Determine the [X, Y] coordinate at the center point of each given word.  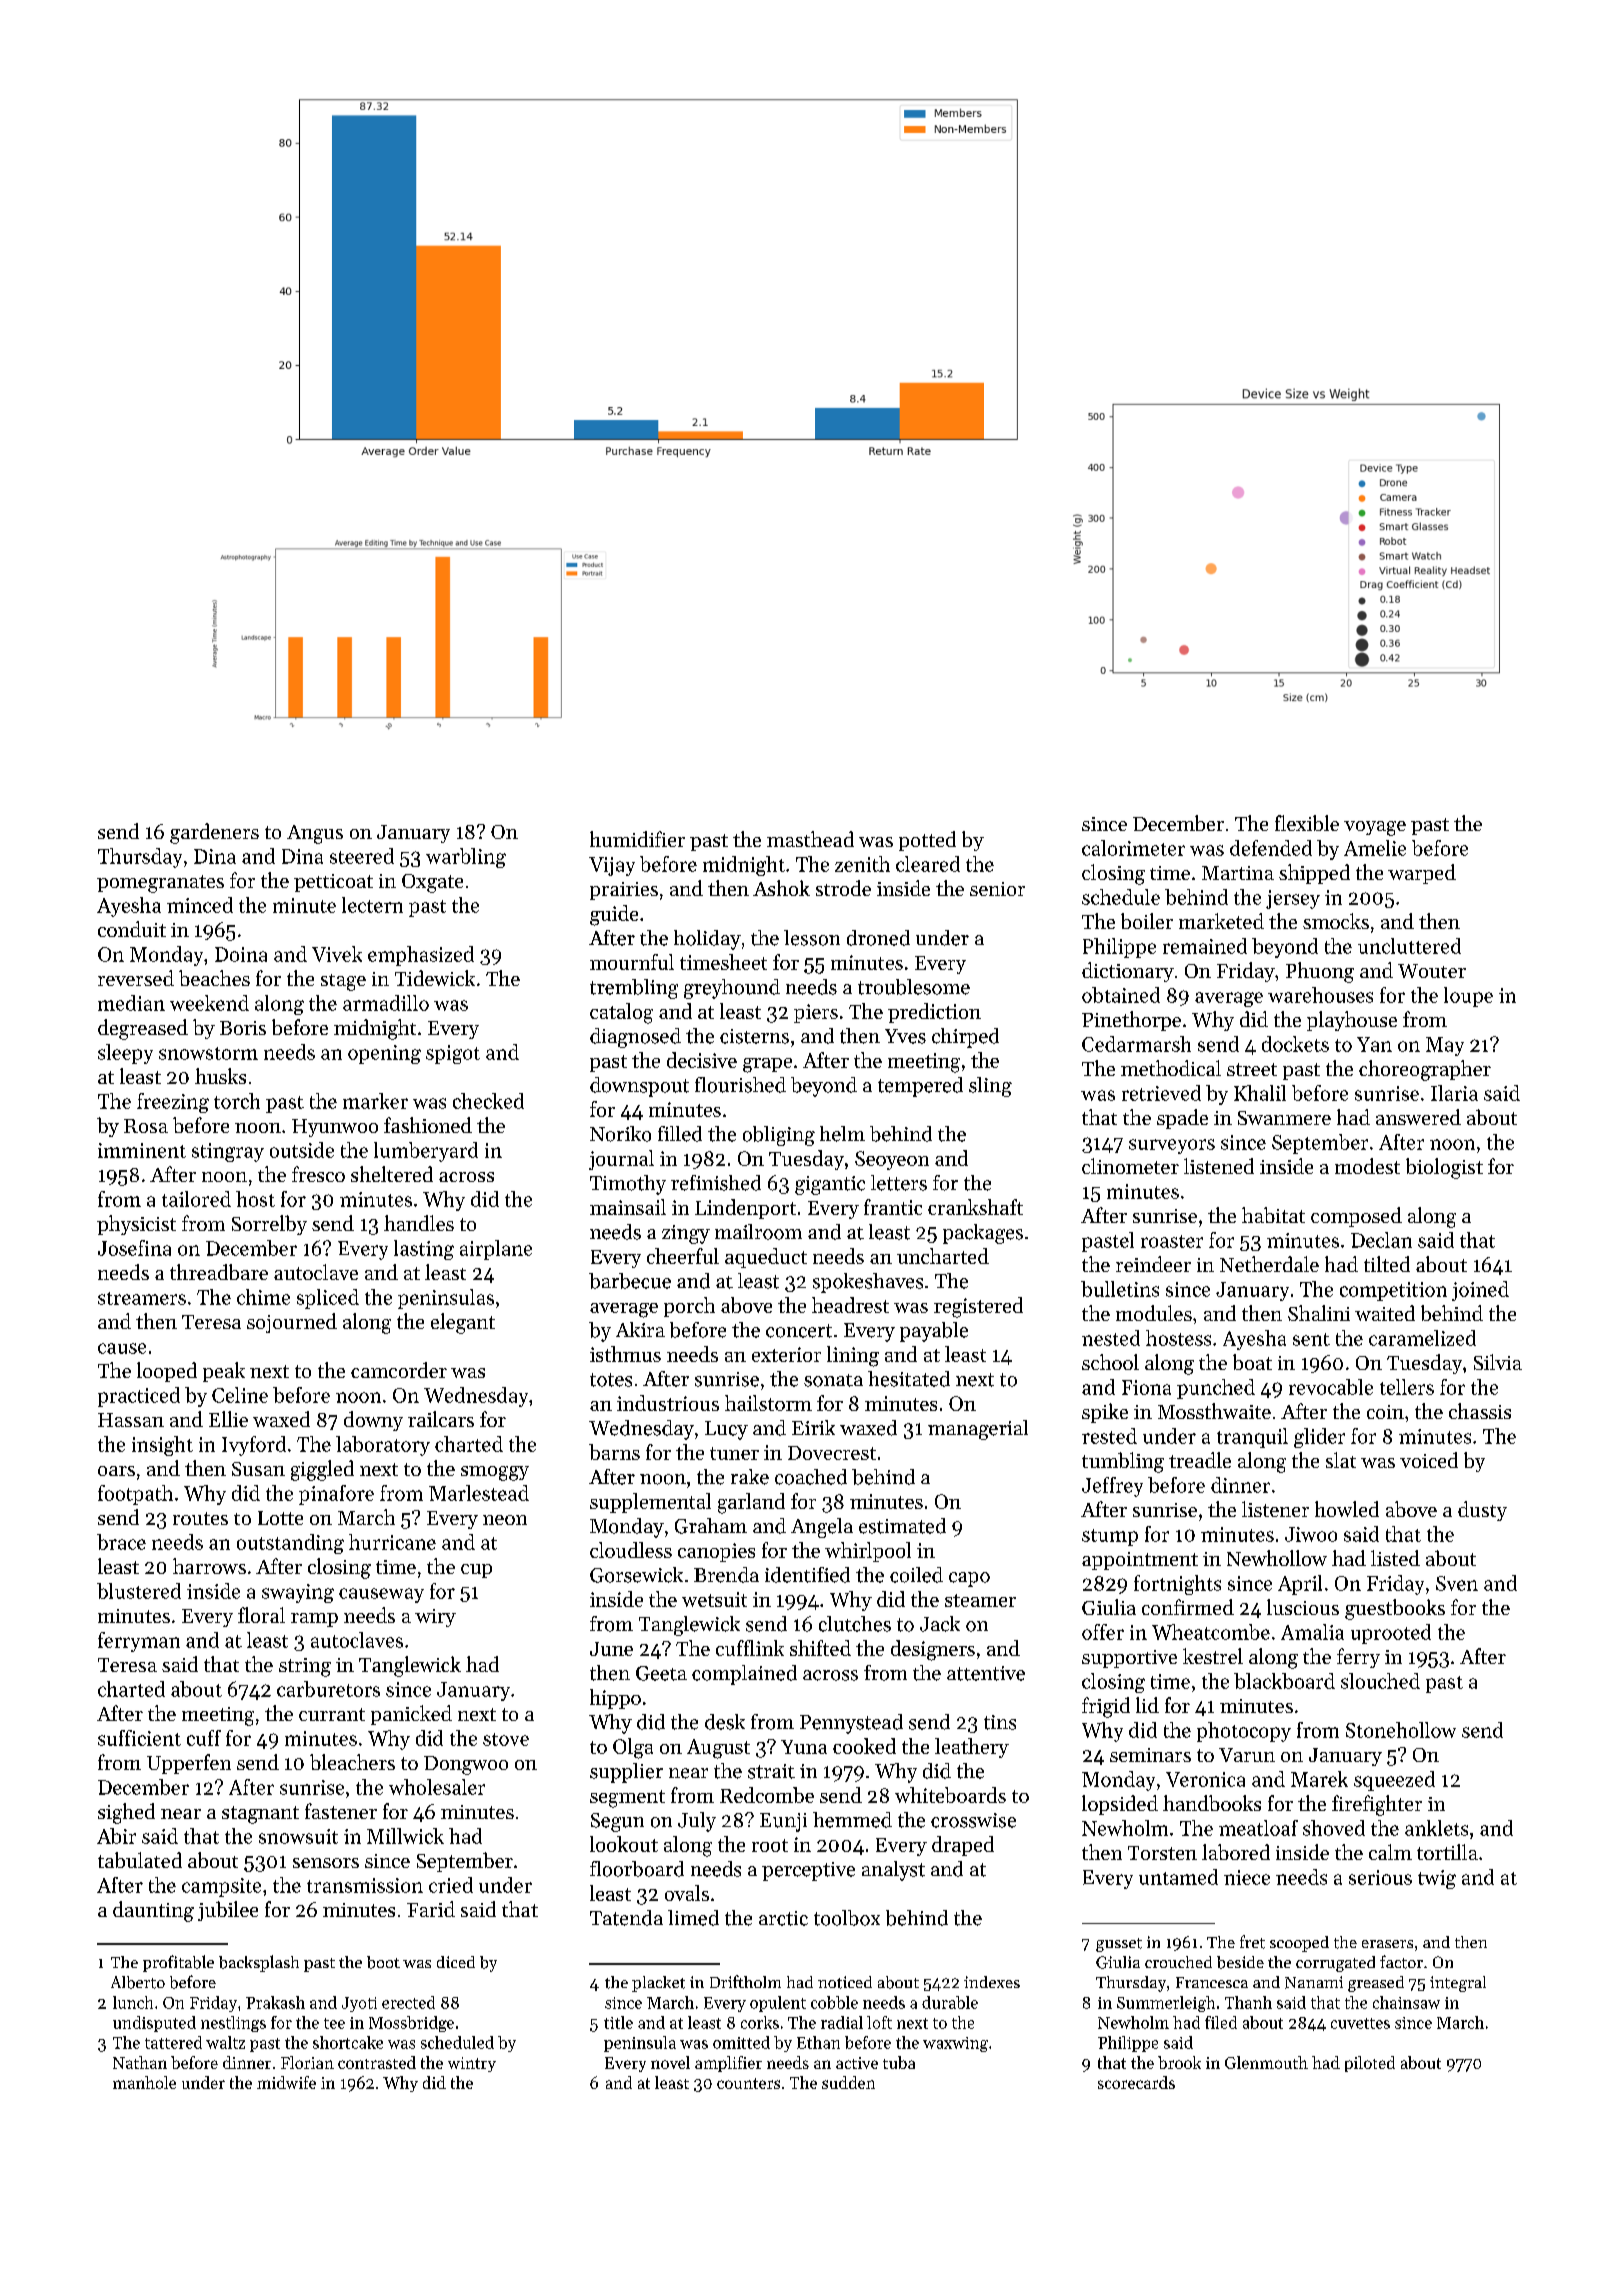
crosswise [973, 1820]
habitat [1273, 1215]
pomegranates [160, 884]
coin [1385, 1412]
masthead [810, 839]
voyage [1375, 828]
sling [990, 1087]
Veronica [1205, 1779]
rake [750, 1477]
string [305, 1667]
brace [121, 1542]
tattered [173, 2042]
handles [419, 1223]
